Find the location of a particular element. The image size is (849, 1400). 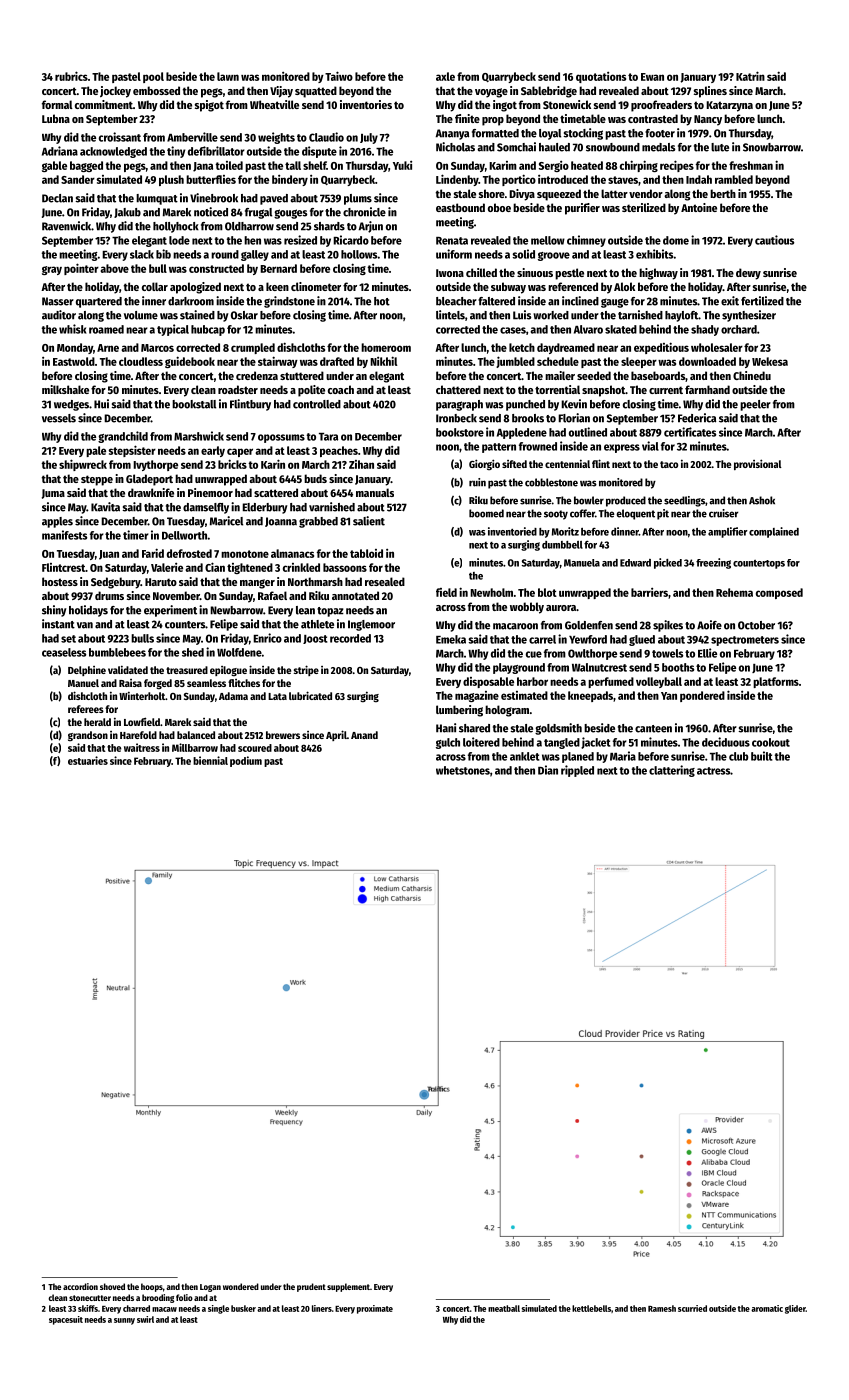

inventories is located at coordinates (366, 104).
